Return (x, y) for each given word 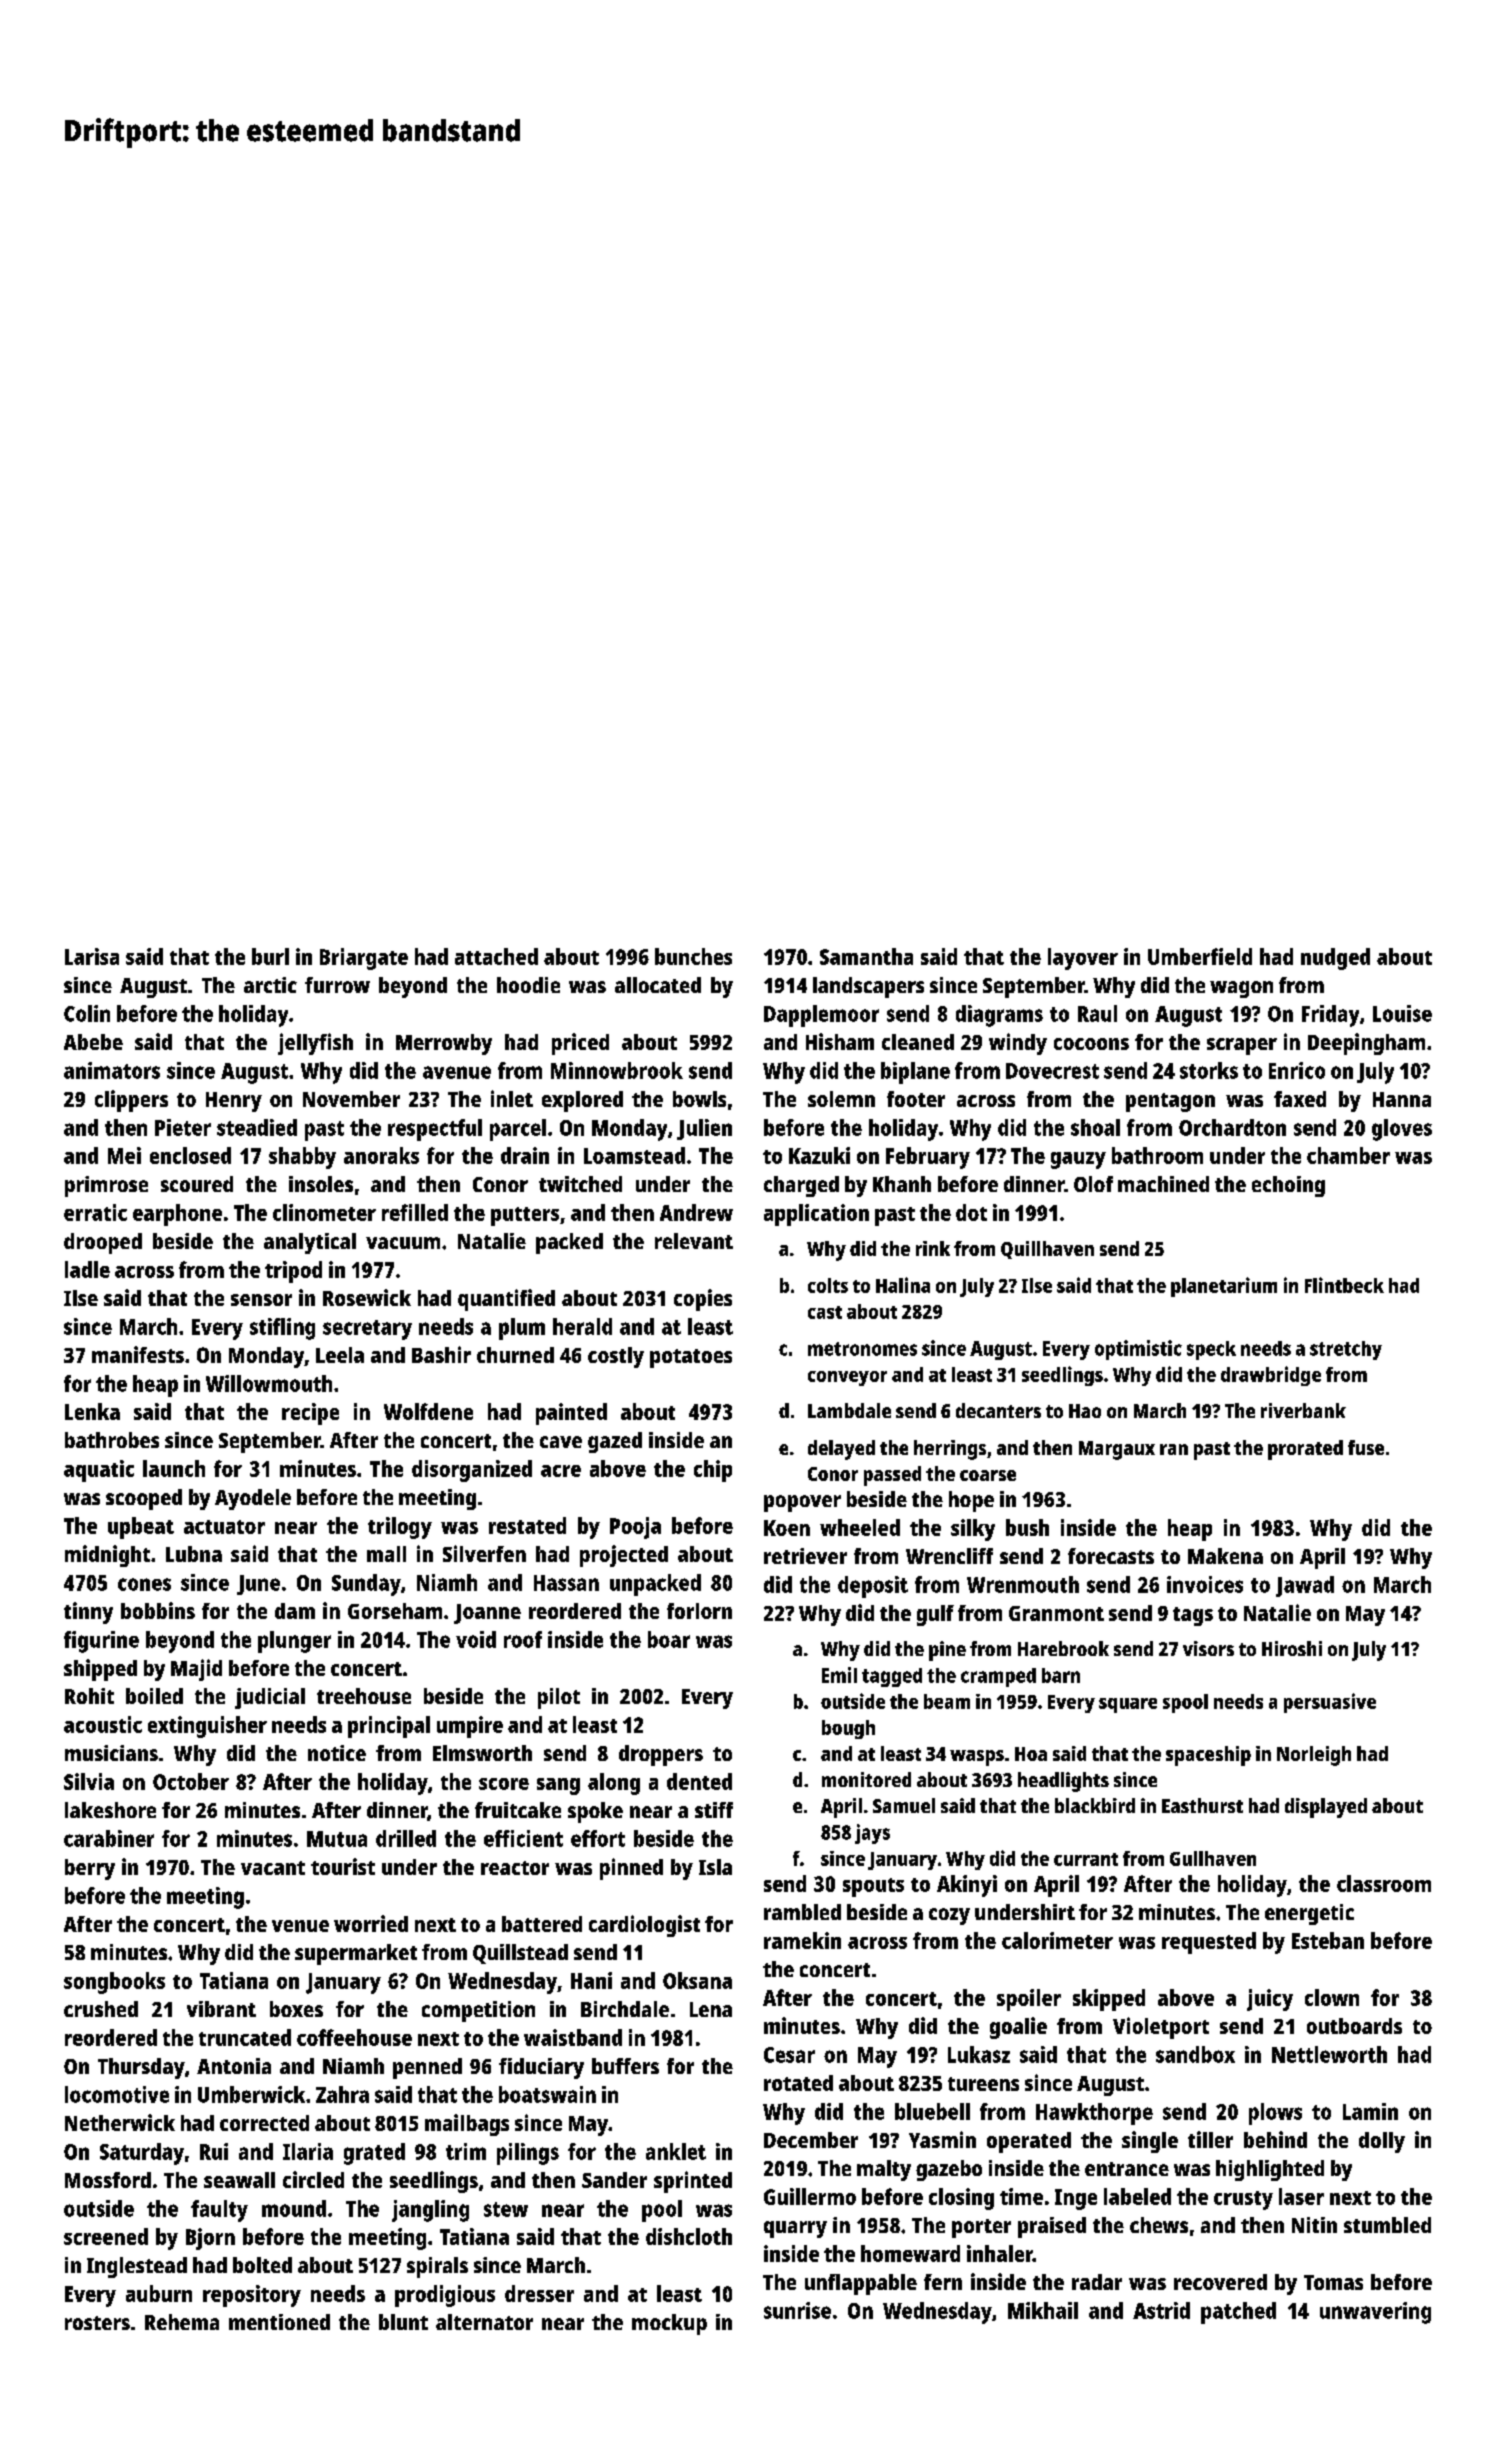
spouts (873, 1887)
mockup (669, 2324)
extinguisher (207, 1727)
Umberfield (1200, 956)
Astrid (1161, 2310)
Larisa (92, 956)
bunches (693, 956)
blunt (403, 2322)
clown (1332, 1997)
